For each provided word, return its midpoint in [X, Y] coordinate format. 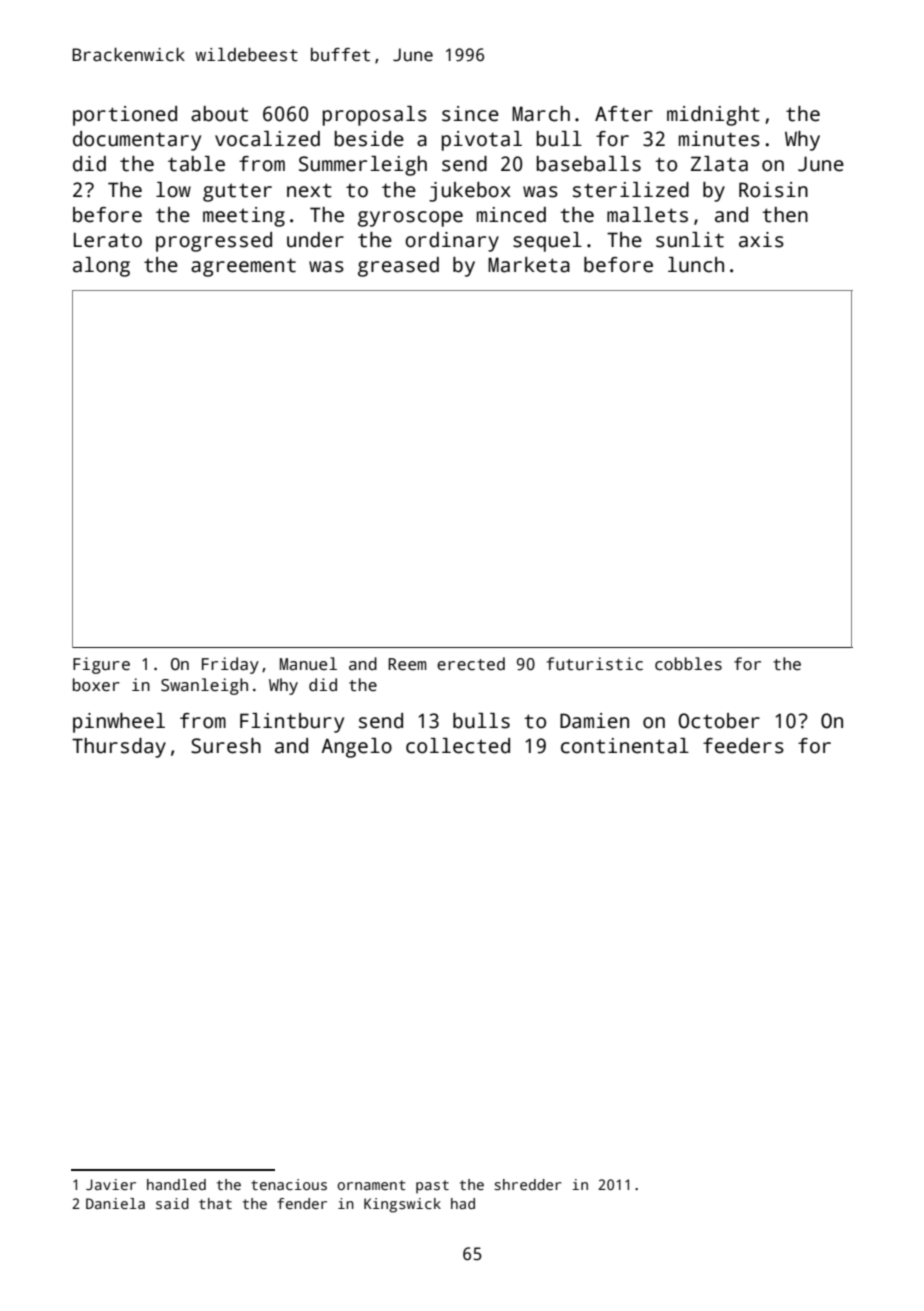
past [432, 1187]
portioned [125, 116]
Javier [111, 1184]
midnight [713, 116]
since [470, 114]
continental [625, 746]
